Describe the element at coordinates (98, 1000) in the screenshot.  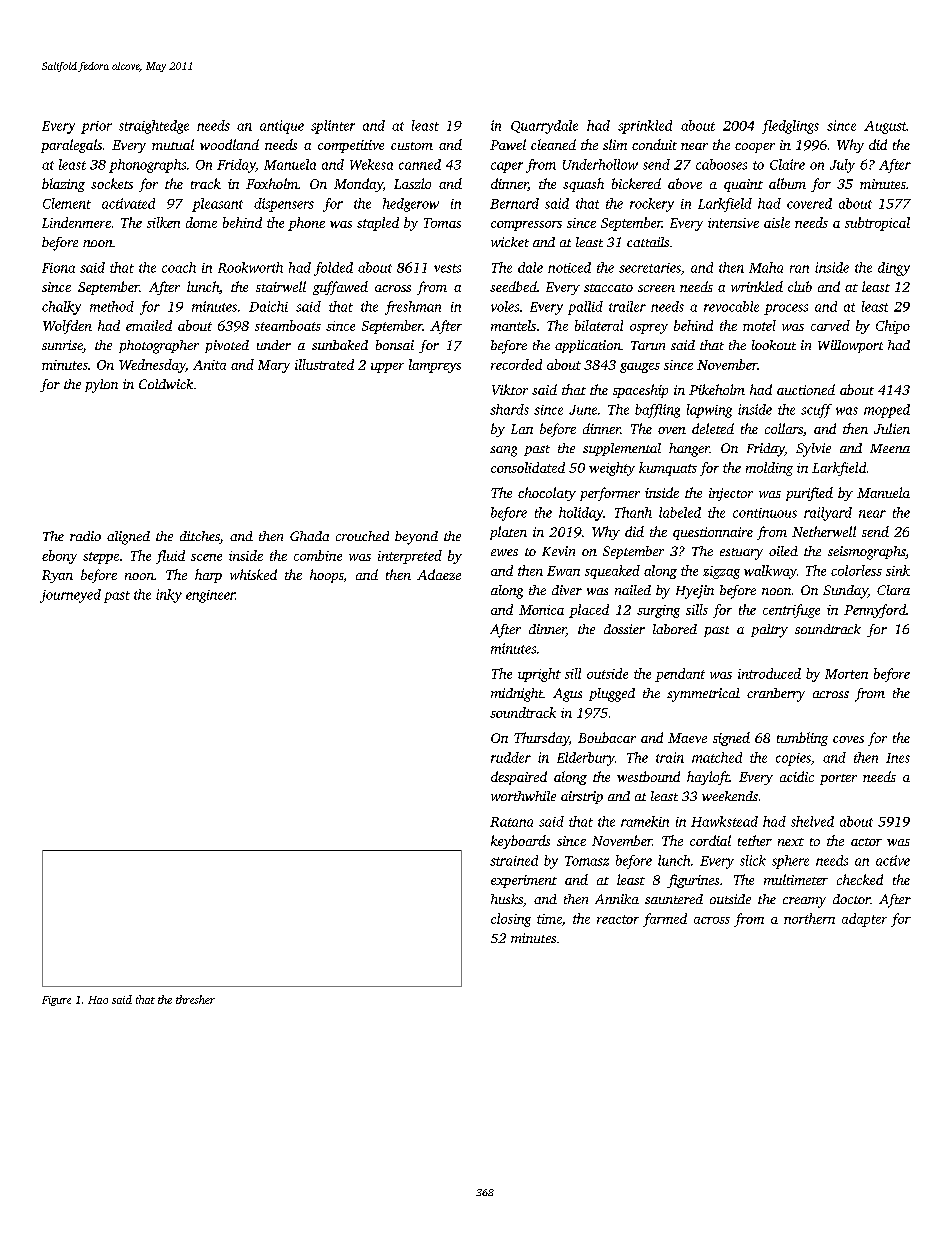
I see `Hao` at that location.
